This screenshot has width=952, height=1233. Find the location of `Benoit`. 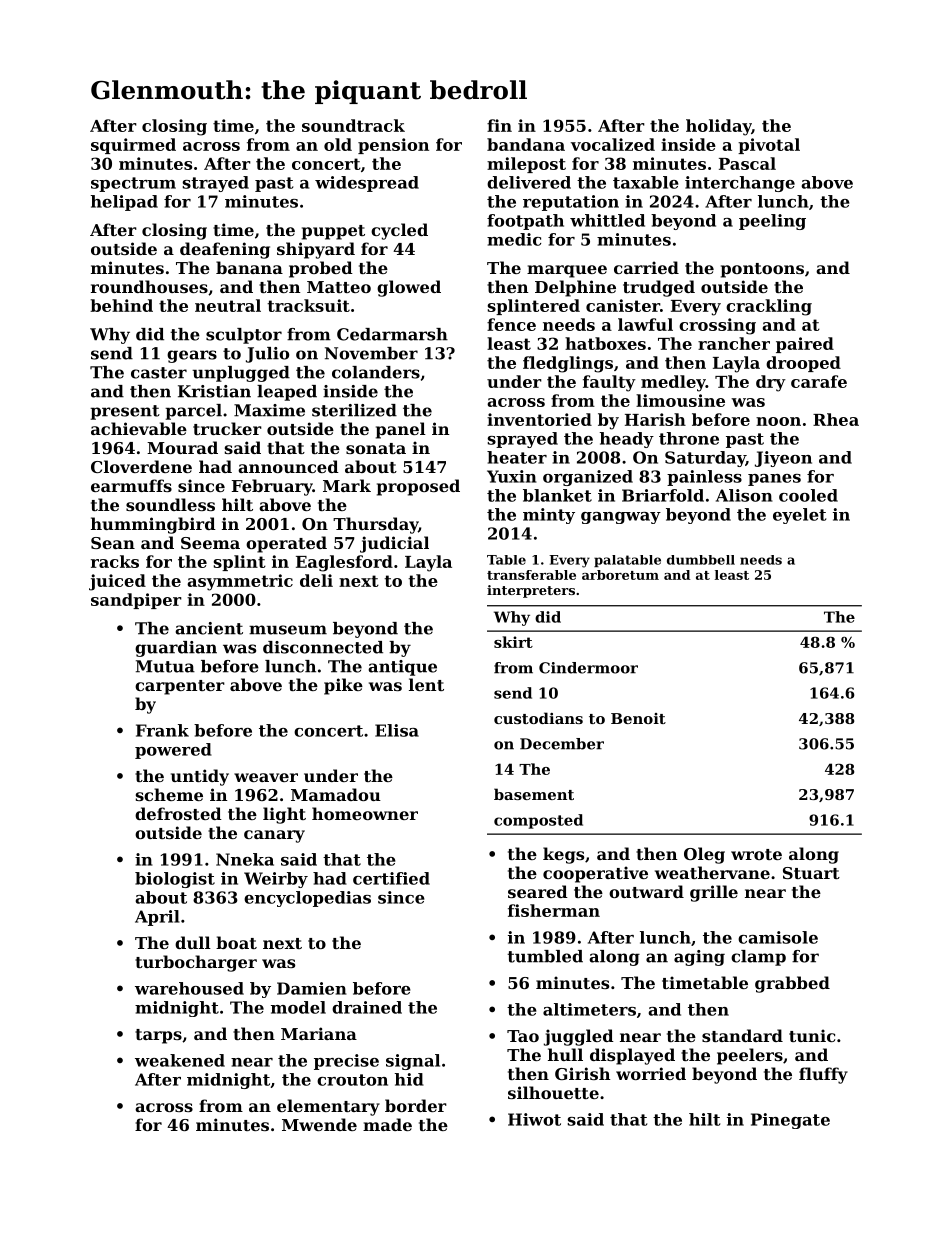

Benoit is located at coordinates (638, 718).
